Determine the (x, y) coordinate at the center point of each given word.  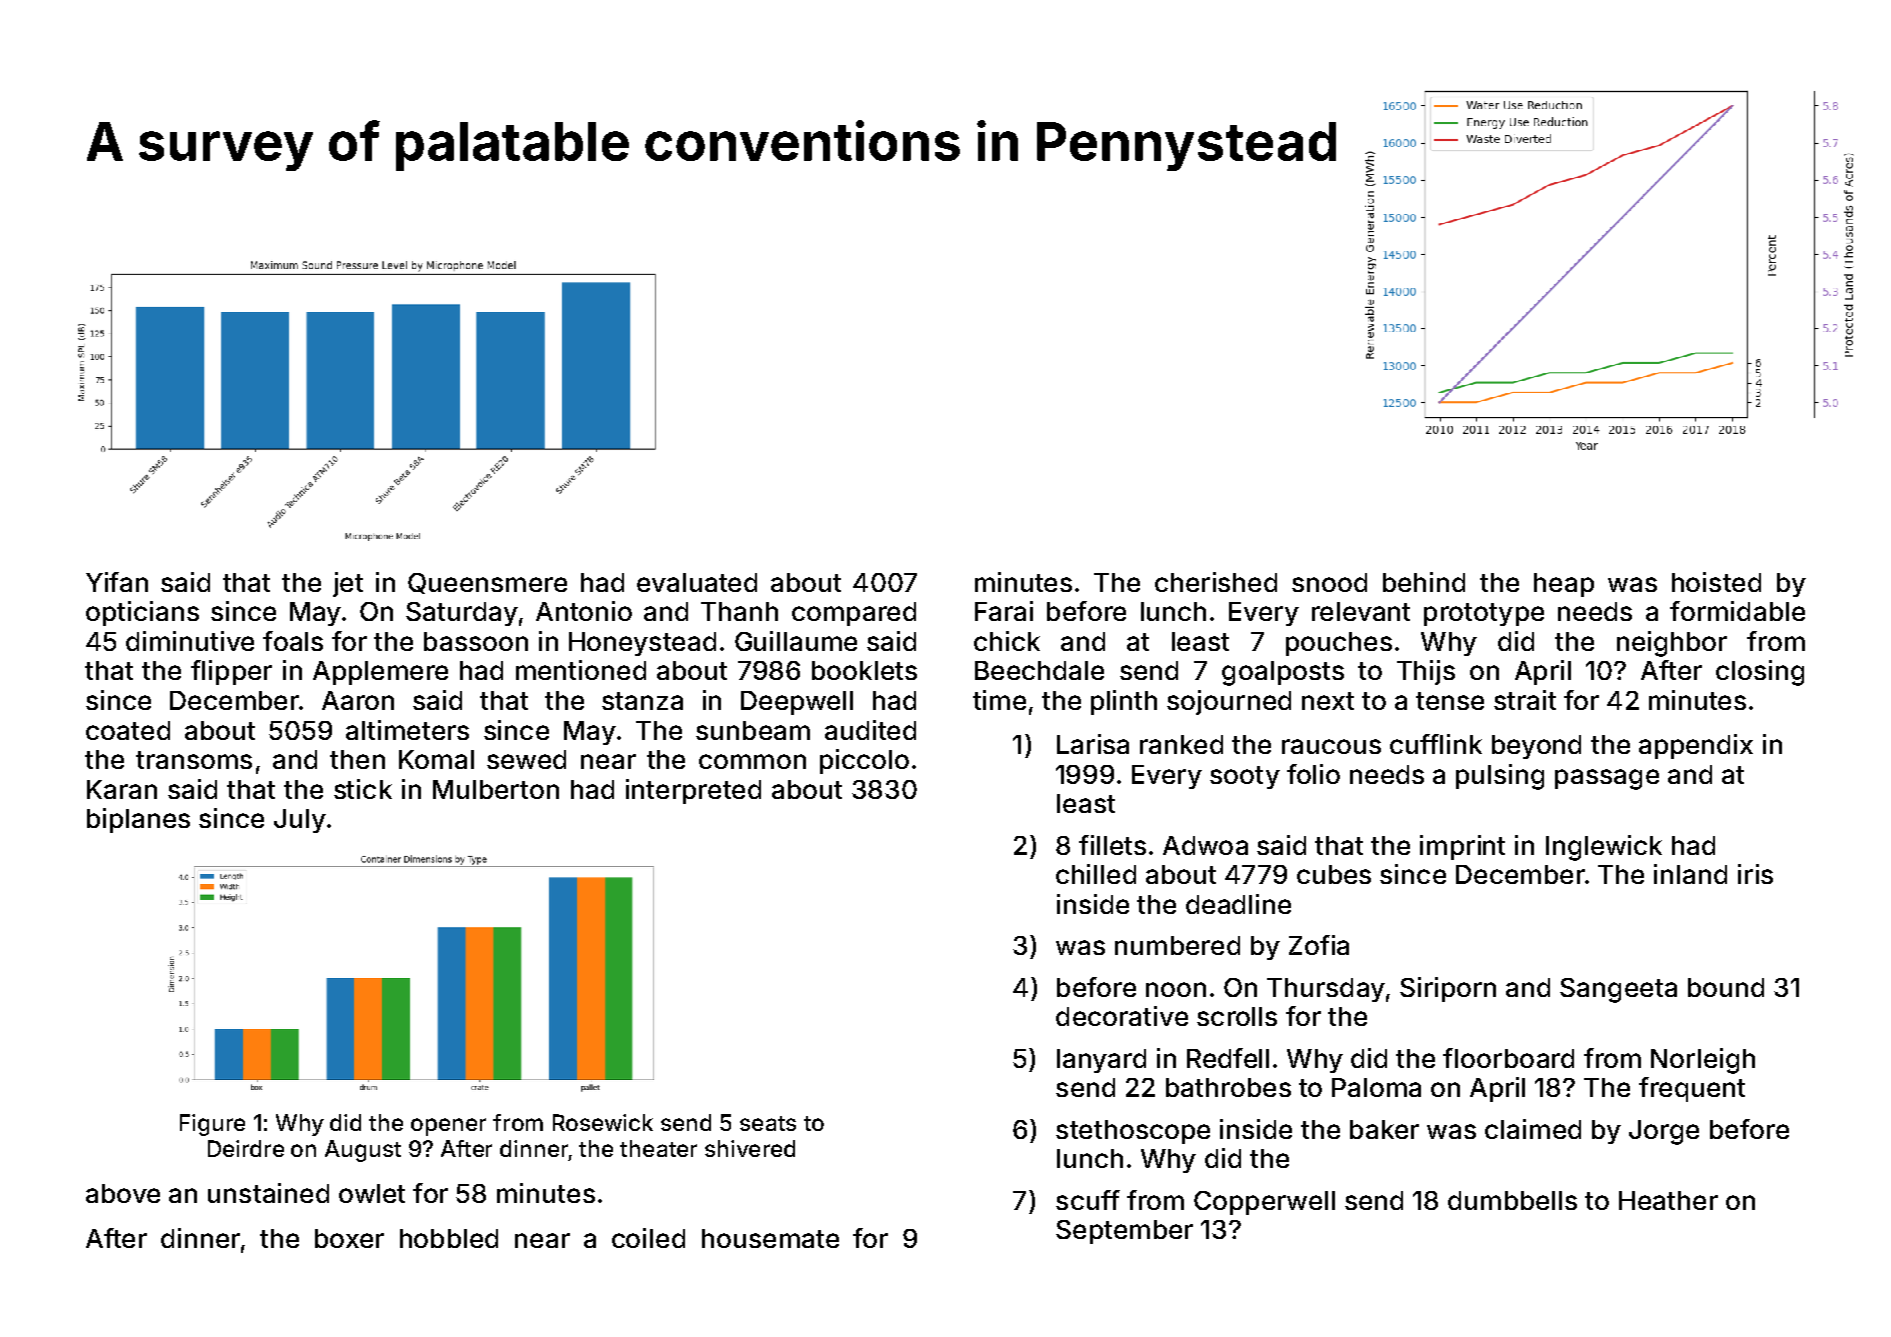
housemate (770, 1238)
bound (1726, 987)
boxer (349, 1238)
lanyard (1101, 1061)
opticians (142, 613)
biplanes (138, 820)
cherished (1216, 582)
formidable (1737, 611)
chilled (1096, 874)
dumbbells (1512, 1200)
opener (448, 1127)
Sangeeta (1618, 990)
